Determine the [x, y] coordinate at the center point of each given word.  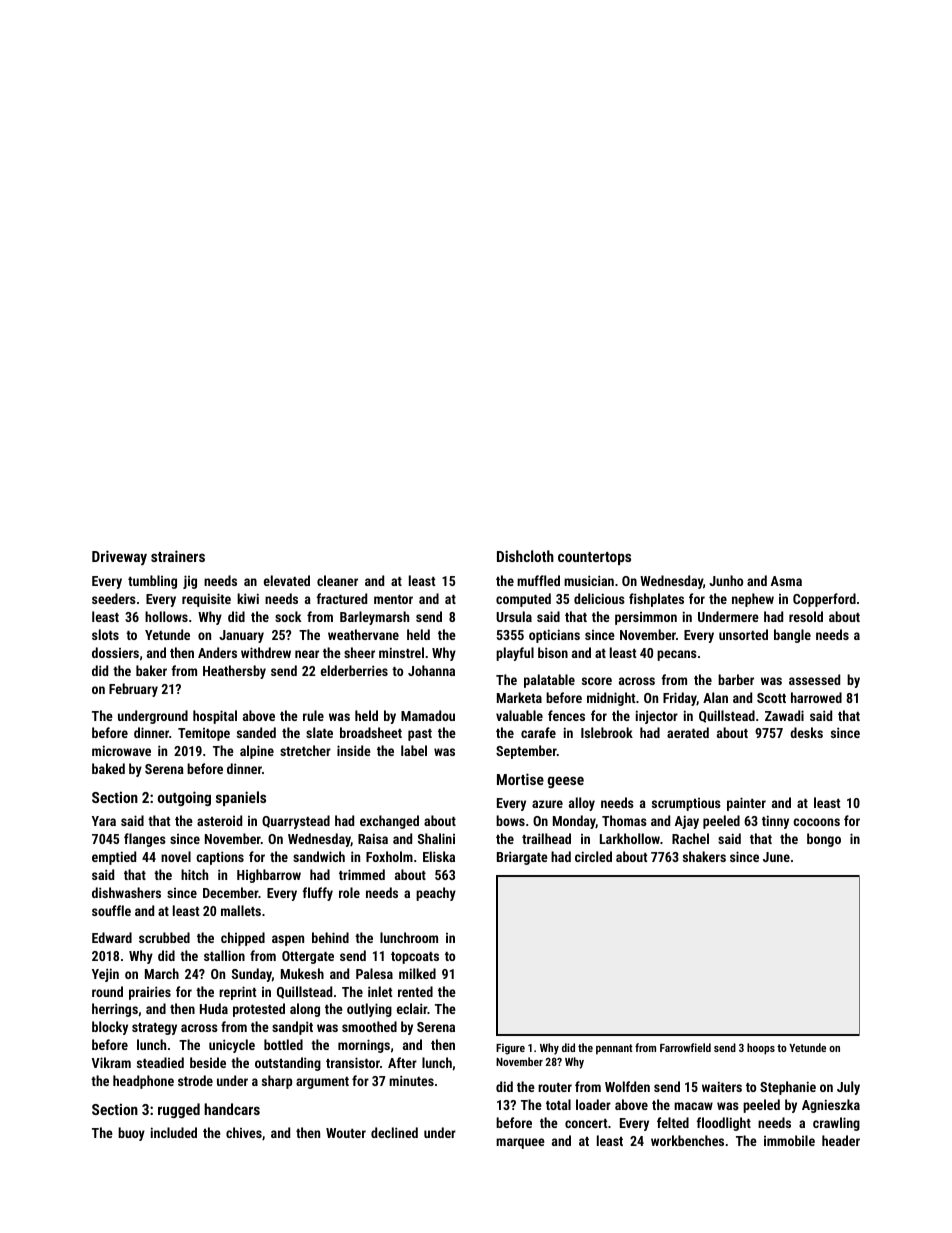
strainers [178, 556]
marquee [520, 1143]
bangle [792, 636]
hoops [761, 1049]
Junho [726, 580]
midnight [611, 699]
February [133, 690]
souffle [111, 910]
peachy [436, 894]
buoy [131, 1134]
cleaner [337, 580]
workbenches [687, 1140]
